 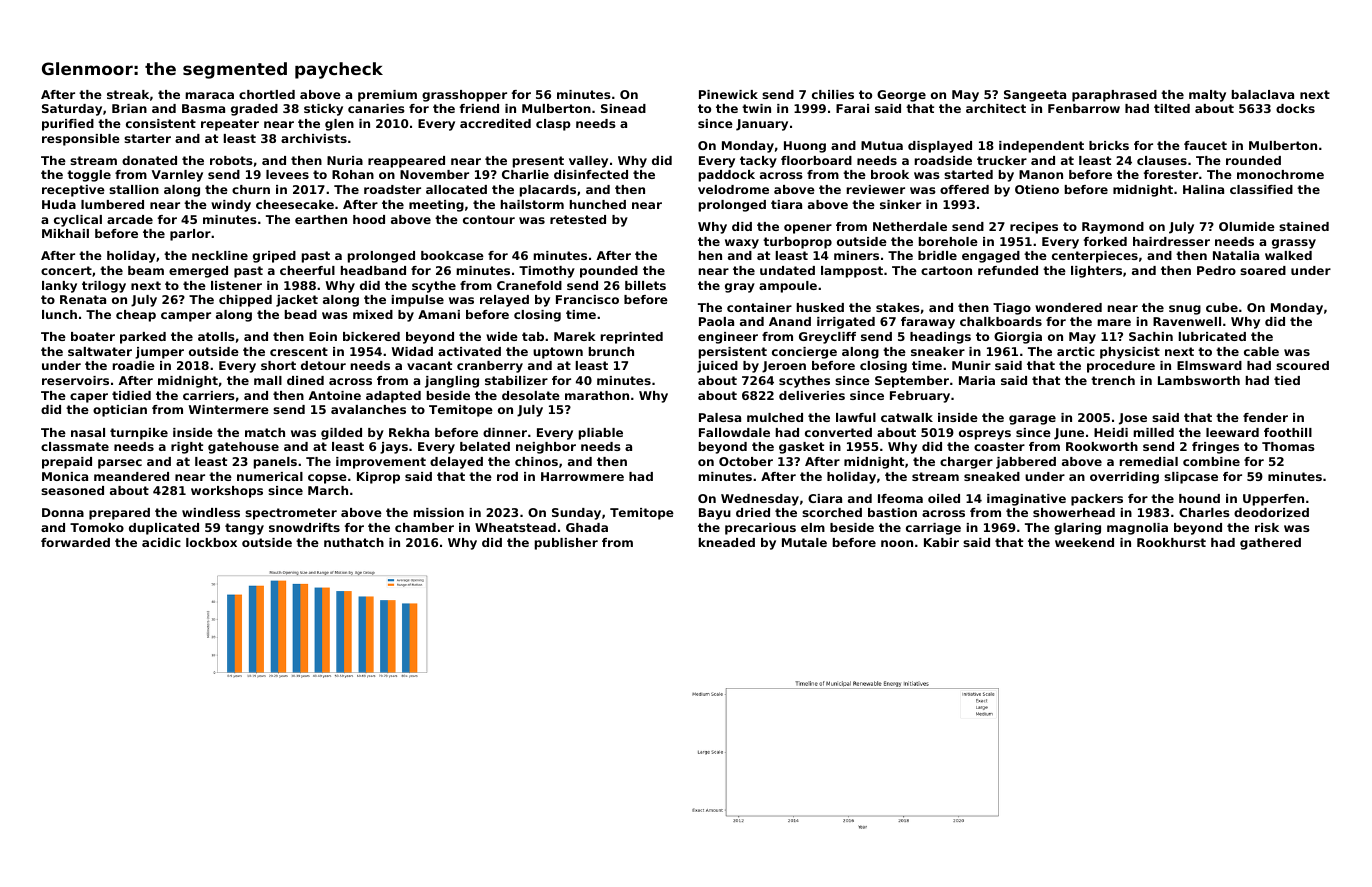 What do you see at coordinates (406, 162) in the document?
I see `reappeared` at bounding box center [406, 162].
